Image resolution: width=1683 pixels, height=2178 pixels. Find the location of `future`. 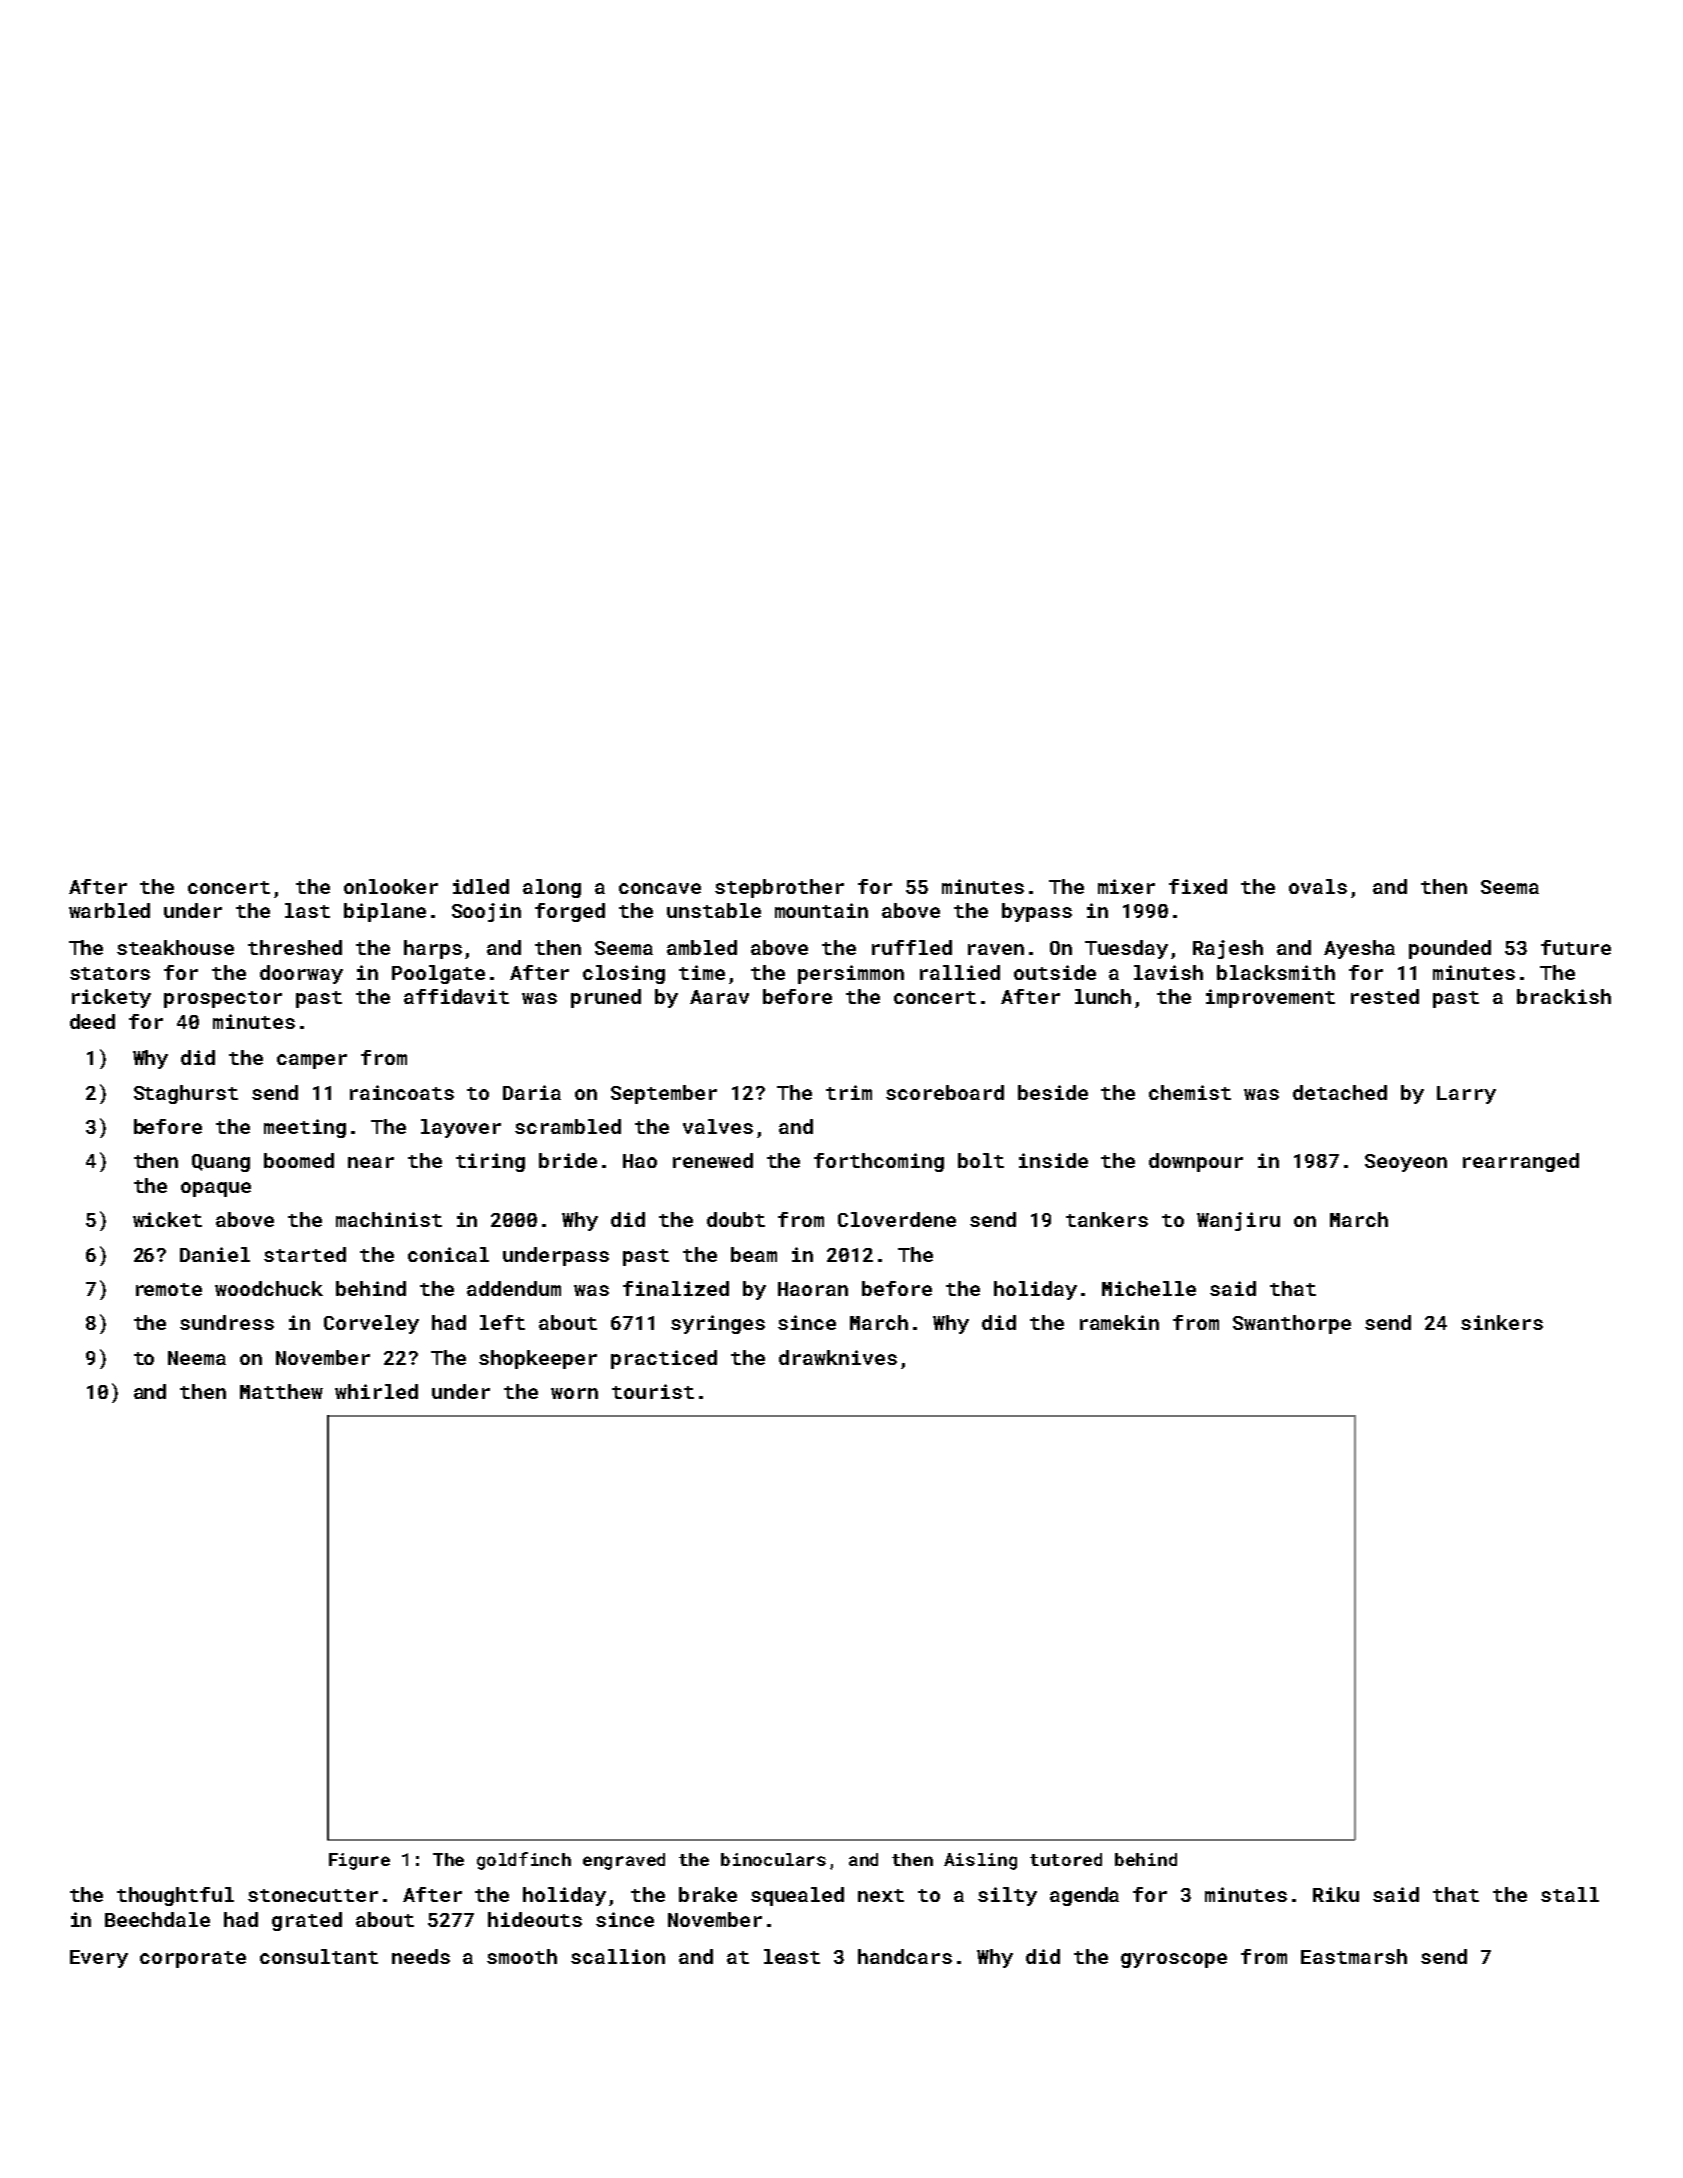

future is located at coordinates (1576, 947).
